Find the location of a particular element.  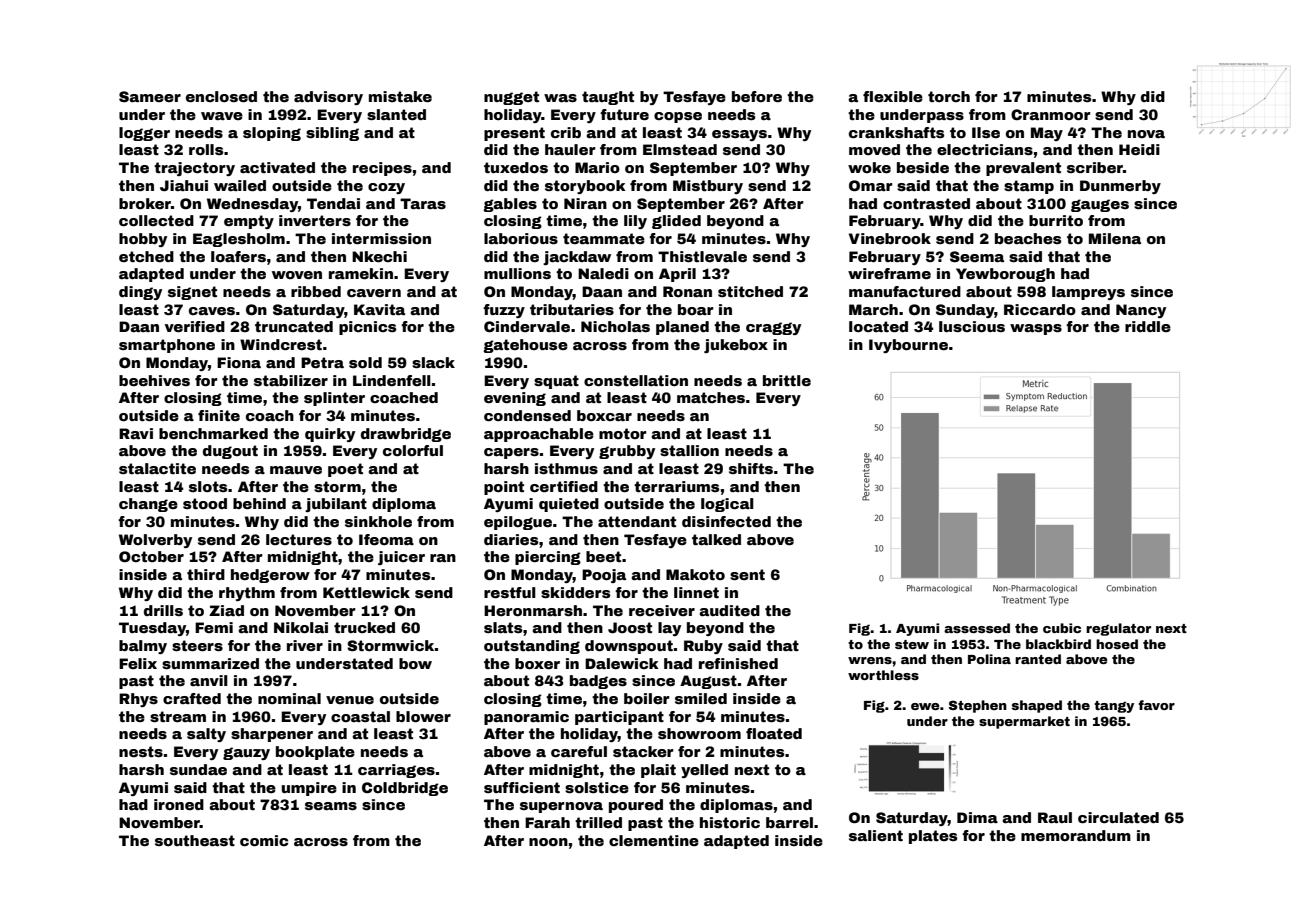

wailed is located at coordinates (240, 185).
